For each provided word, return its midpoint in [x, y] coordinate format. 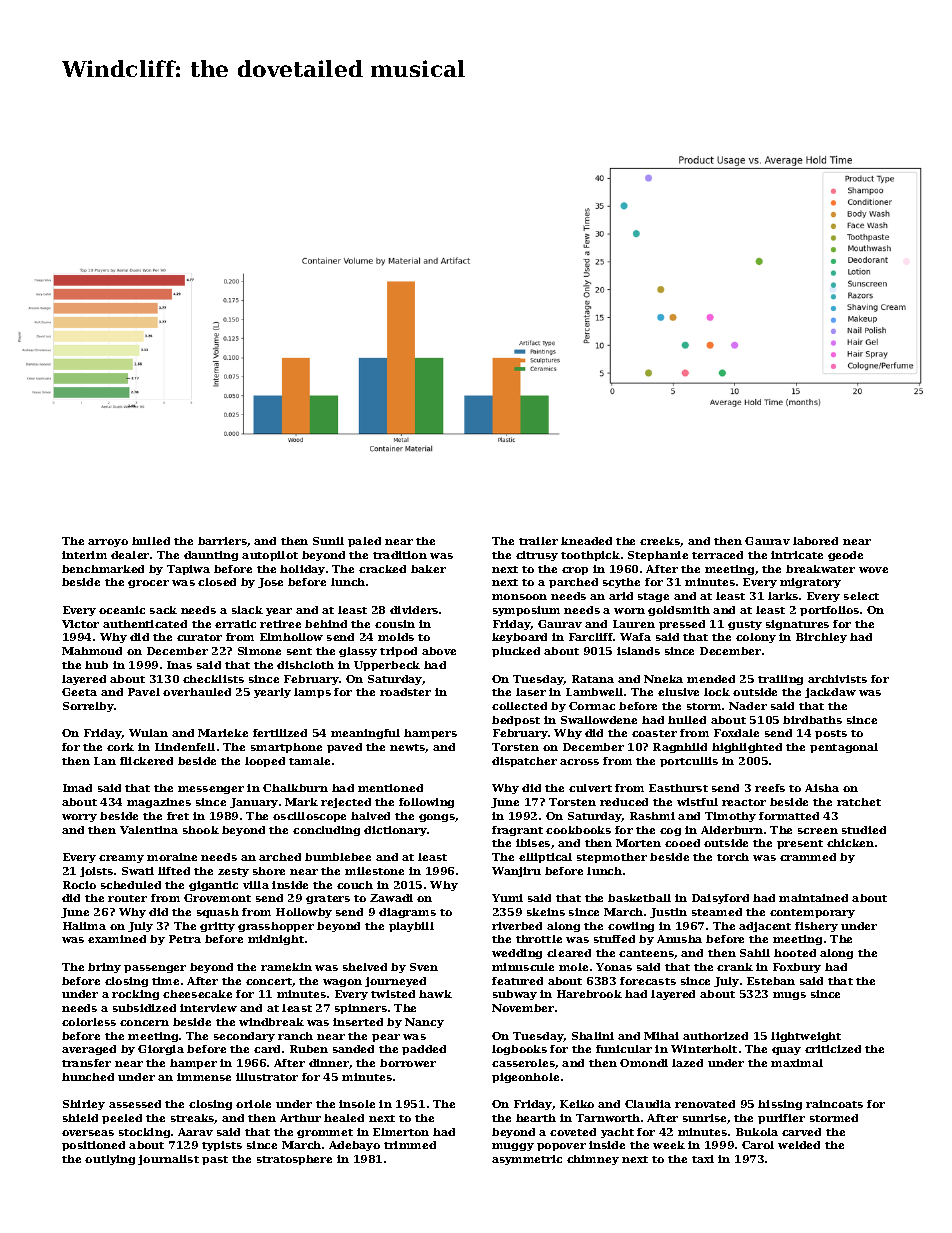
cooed [682, 843]
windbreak [271, 1022]
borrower [408, 1063]
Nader [748, 706]
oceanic [122, 610]
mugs [789, 996]
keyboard [519, 638]
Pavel [144, 692]
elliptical [545, 858]
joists [96, 872]
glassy [358, 652]
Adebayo [354, 1146]
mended [711, 679]
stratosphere [294, 1160]
